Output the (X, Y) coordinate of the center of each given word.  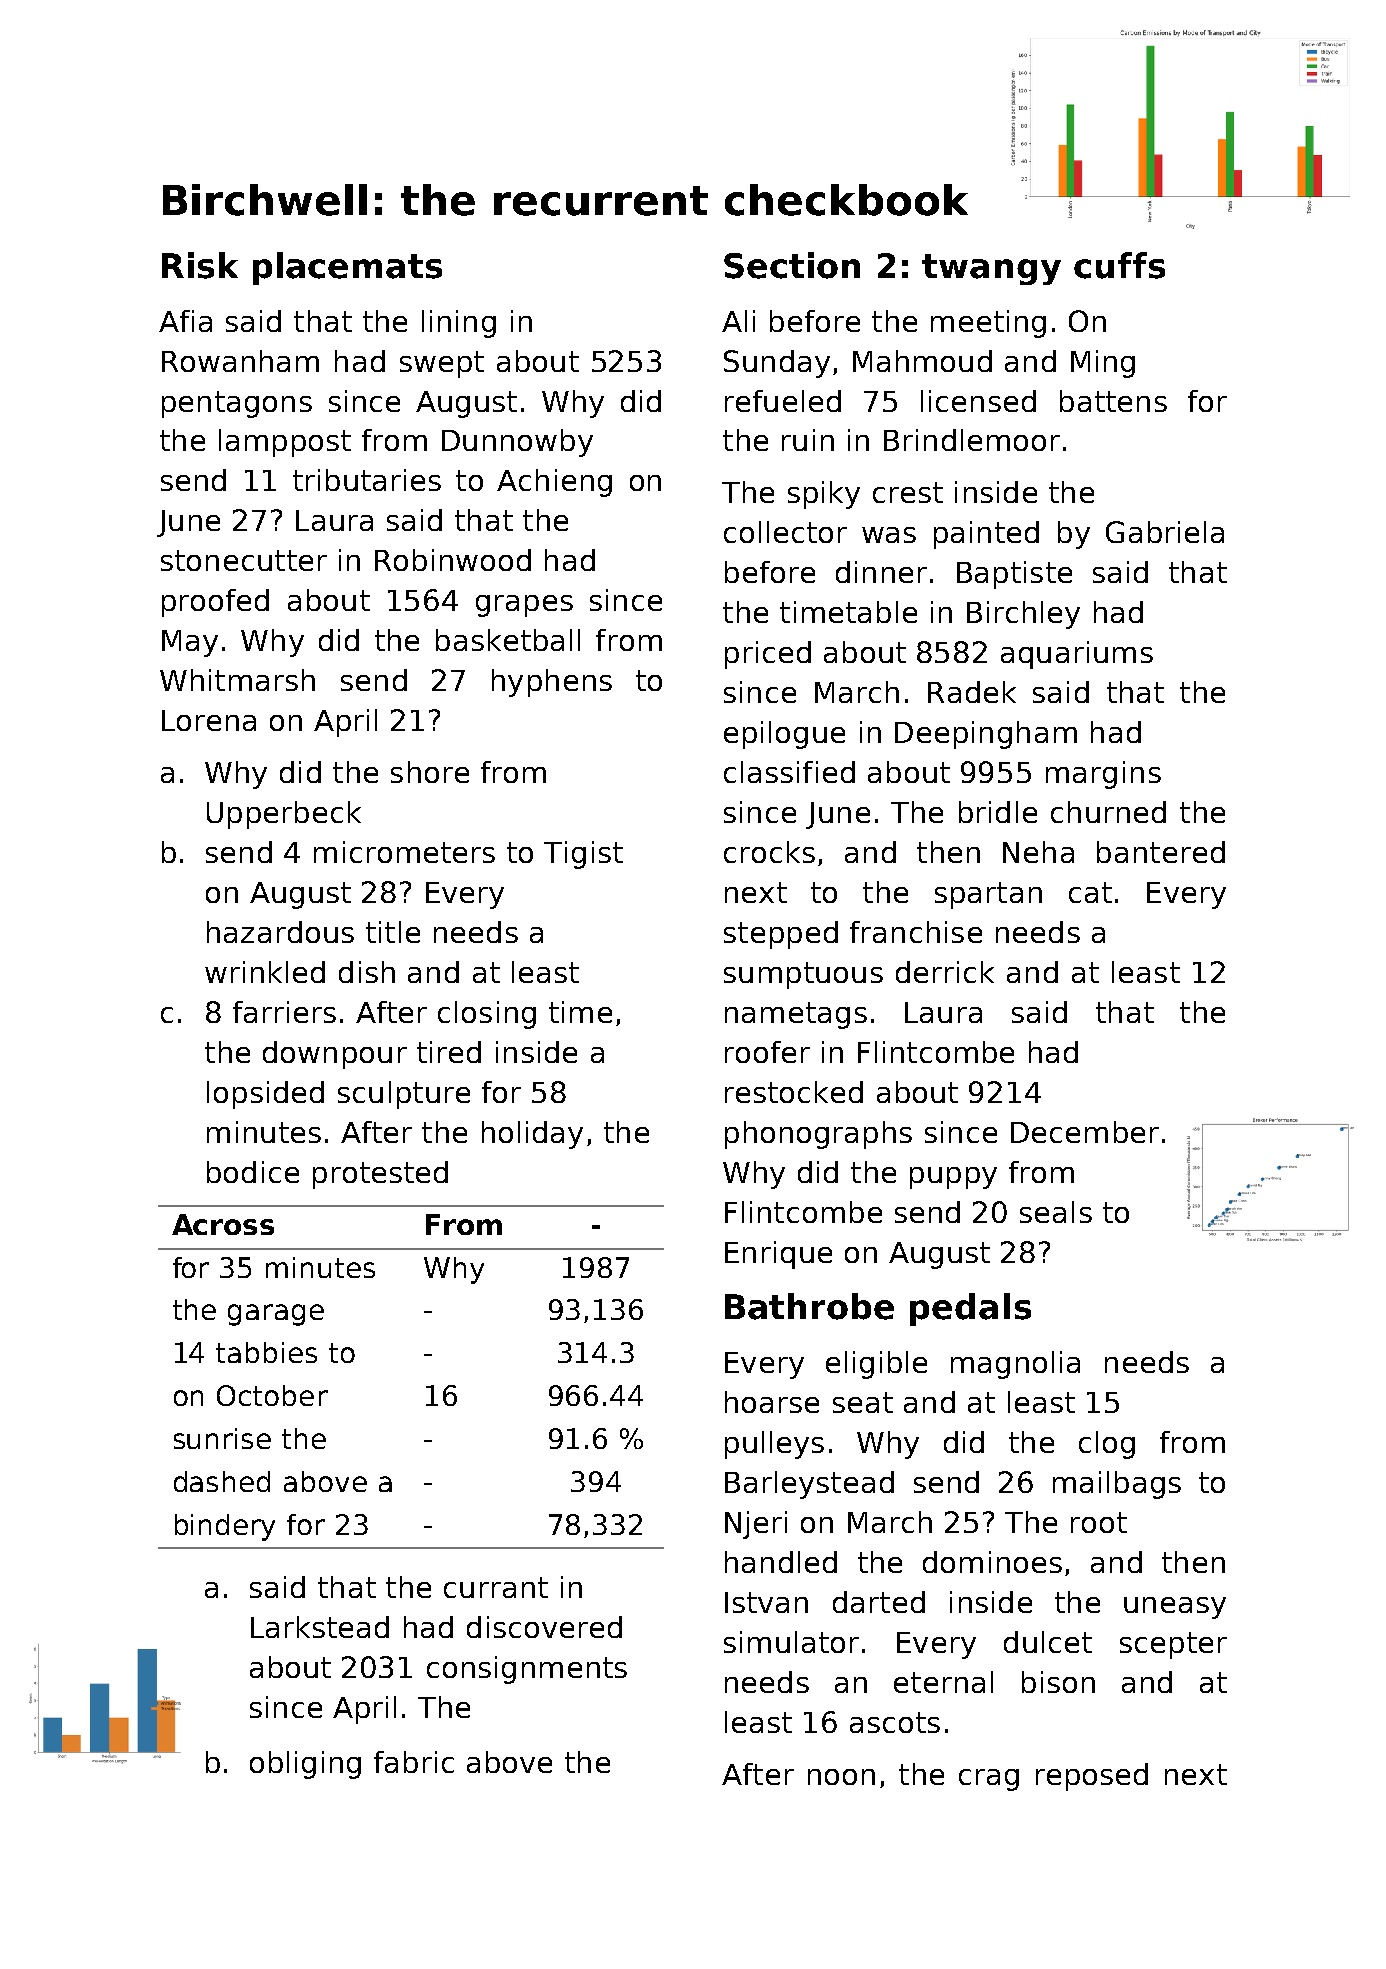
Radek (972, 692)
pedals (970, 1309)
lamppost (285, 443)
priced (768, 655)
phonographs (818, 1135)
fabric (414, 1762)
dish (367, 972)
